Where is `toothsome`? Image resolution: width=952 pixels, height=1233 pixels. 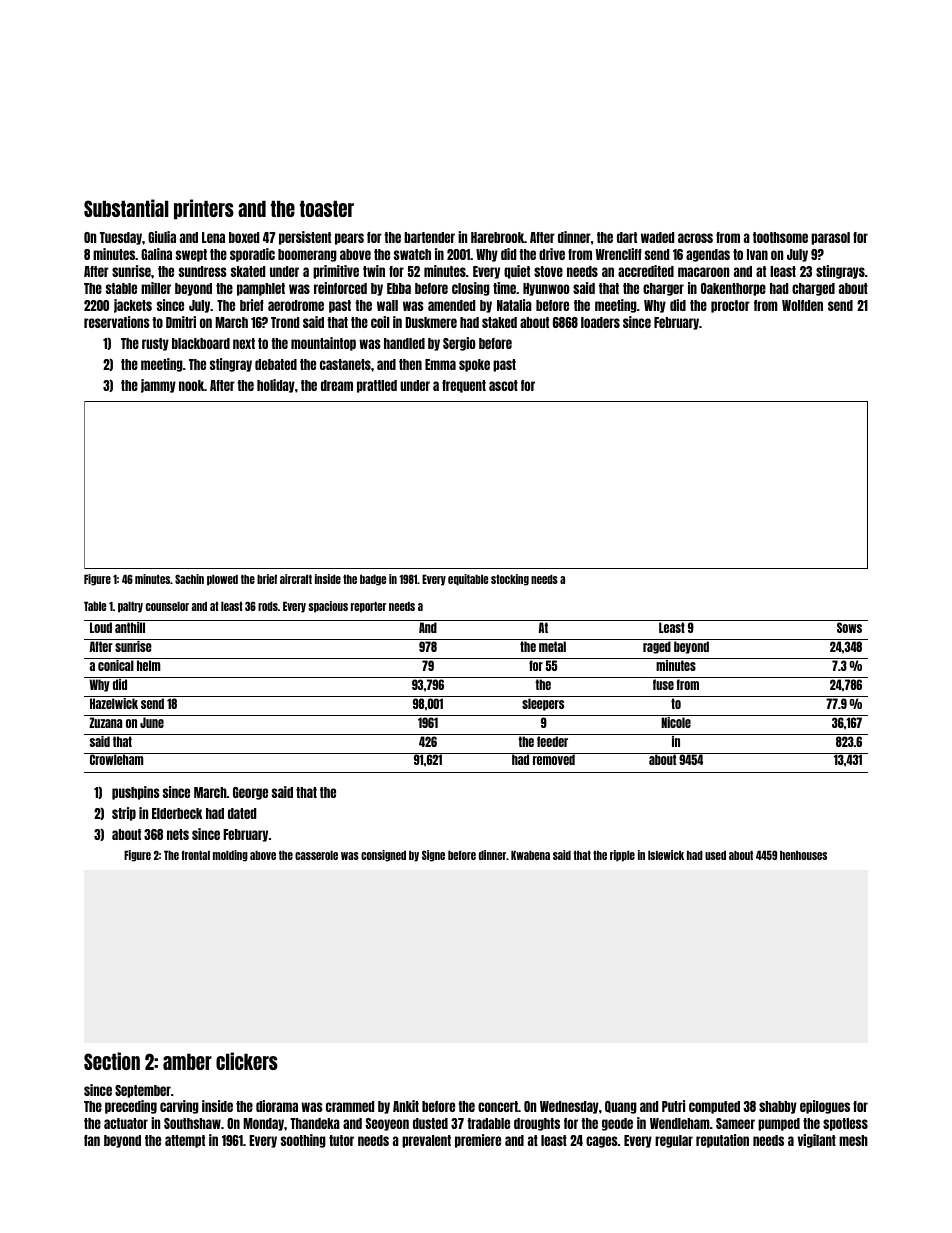 toothsome is located at coordinates (780, 237).
